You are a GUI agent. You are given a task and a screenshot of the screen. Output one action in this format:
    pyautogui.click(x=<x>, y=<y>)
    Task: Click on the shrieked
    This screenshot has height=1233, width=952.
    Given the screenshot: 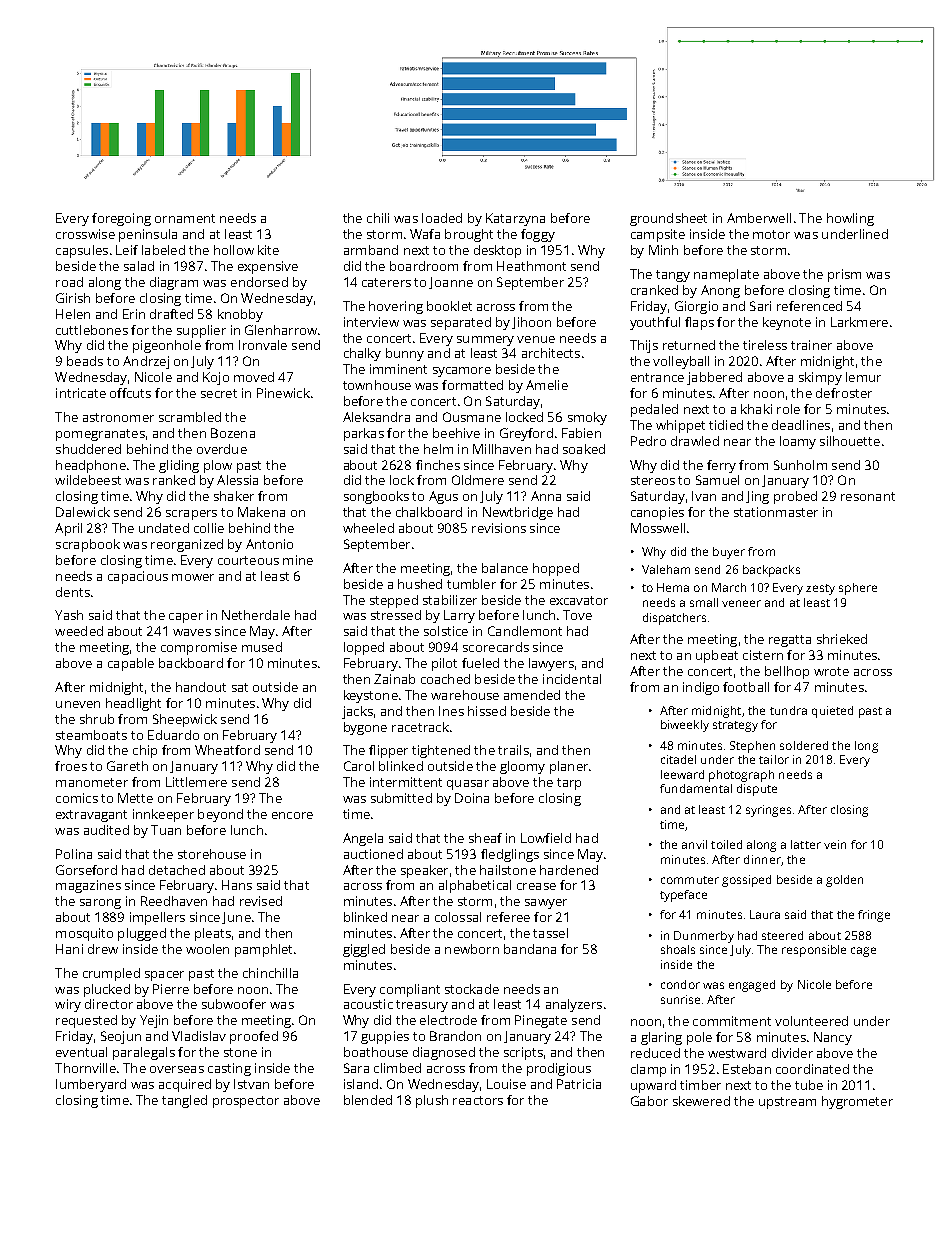 What is the action you would take?
    pyautogui.click(x=842, y=639)
